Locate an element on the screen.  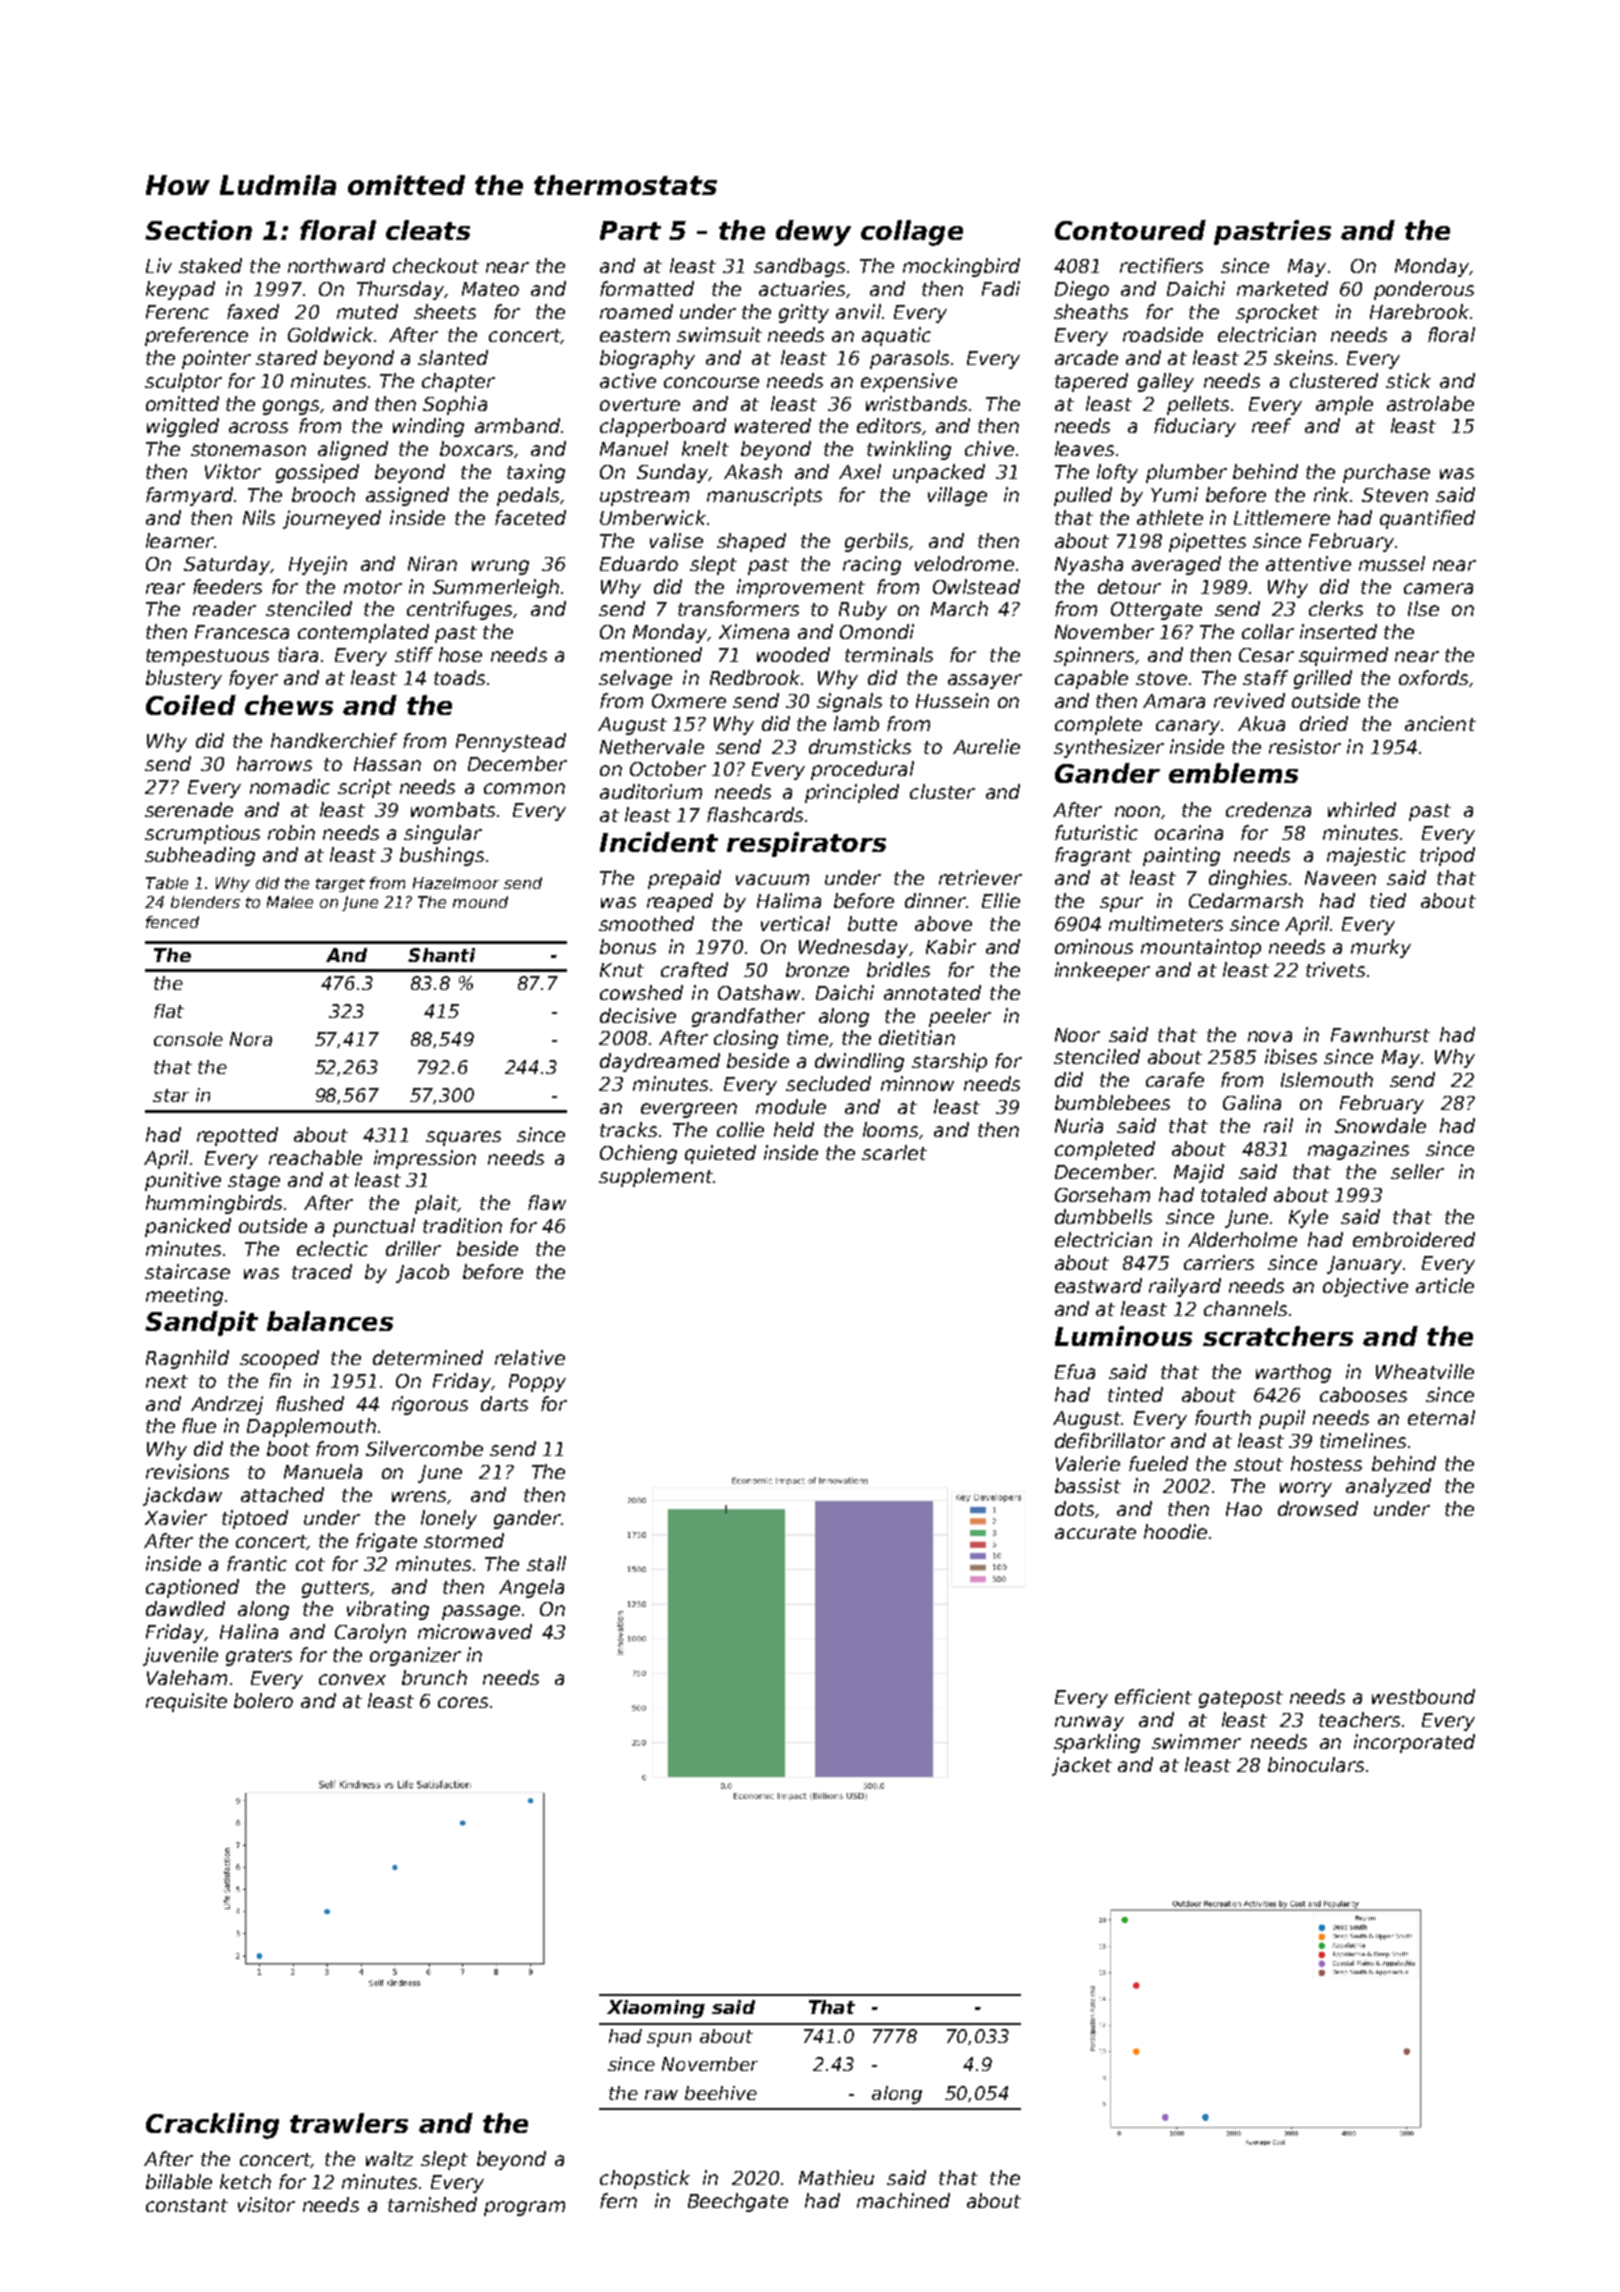
terminals is located at coordinates (889, 654).
